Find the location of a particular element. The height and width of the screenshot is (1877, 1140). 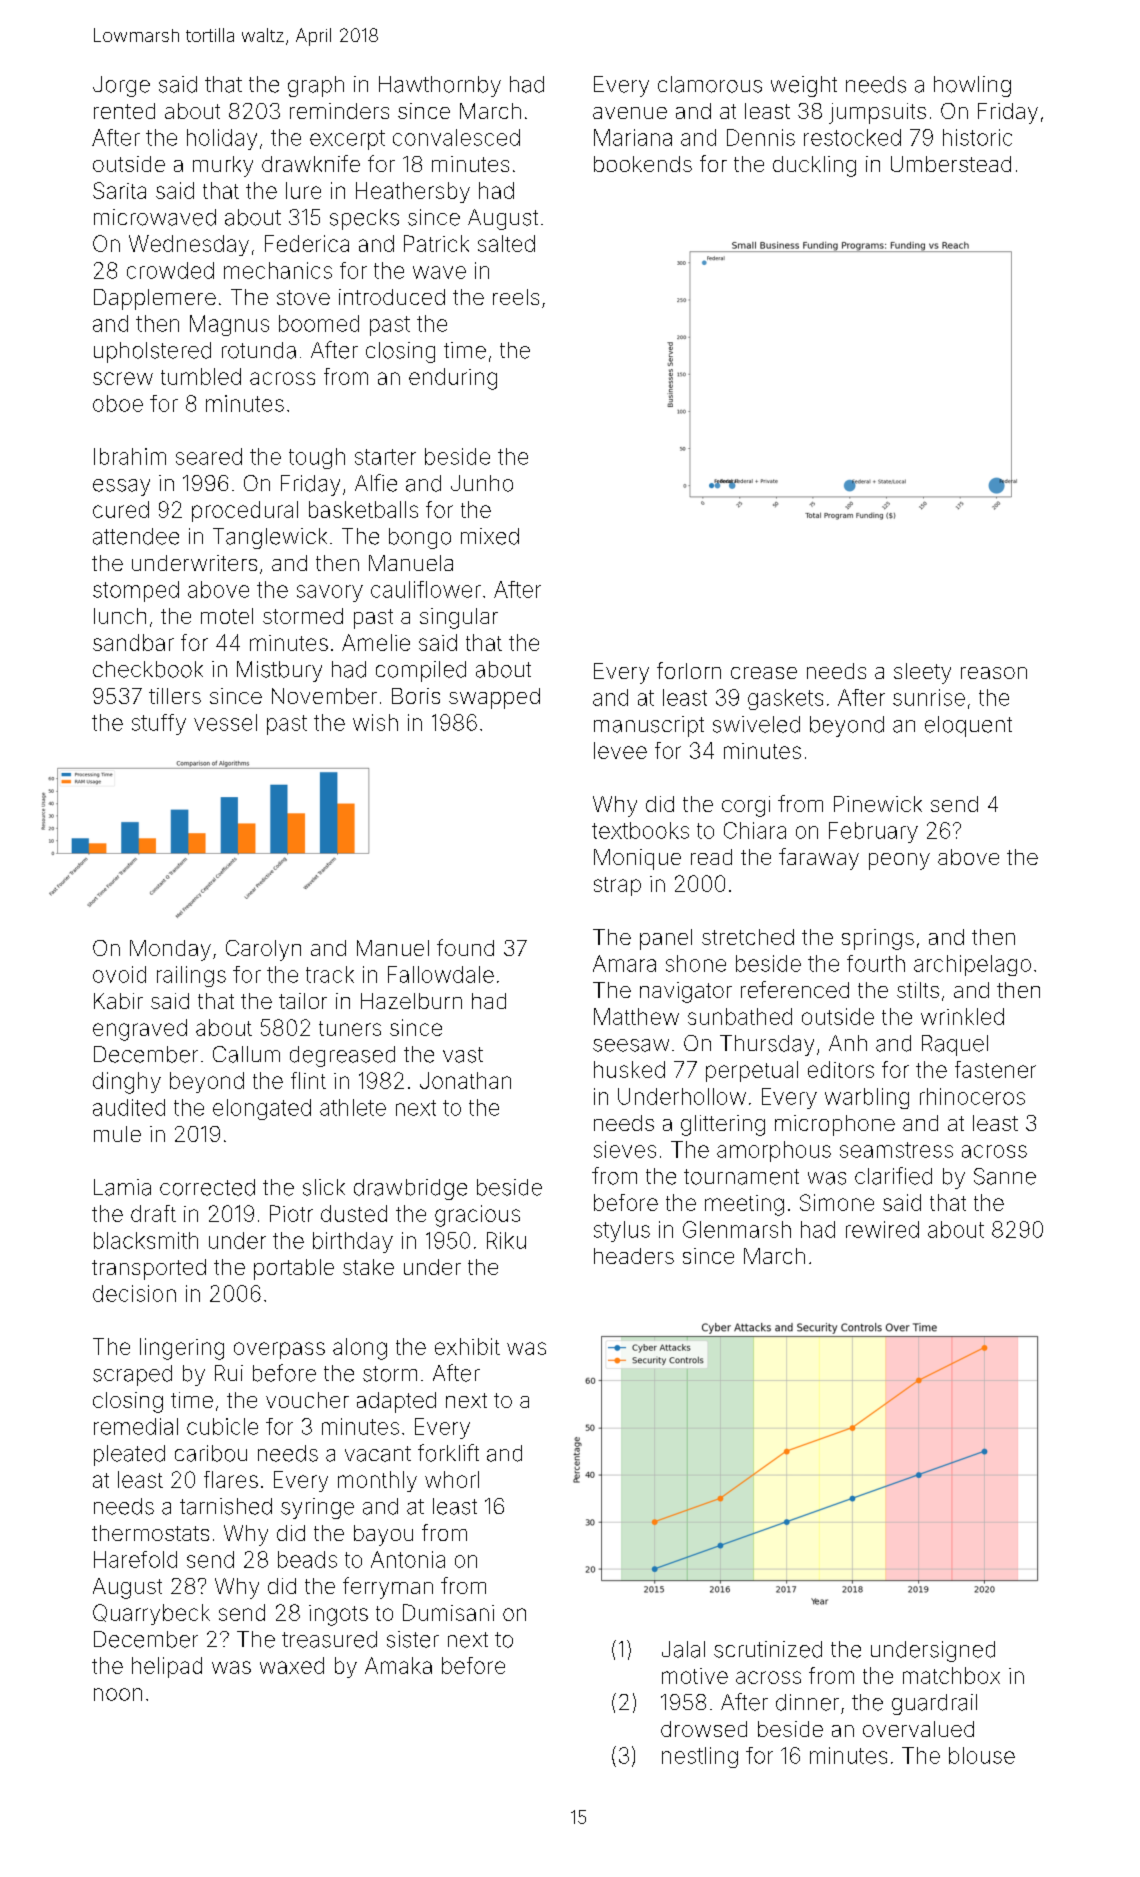

Dumisani is located at coordinates (448, 1612).
